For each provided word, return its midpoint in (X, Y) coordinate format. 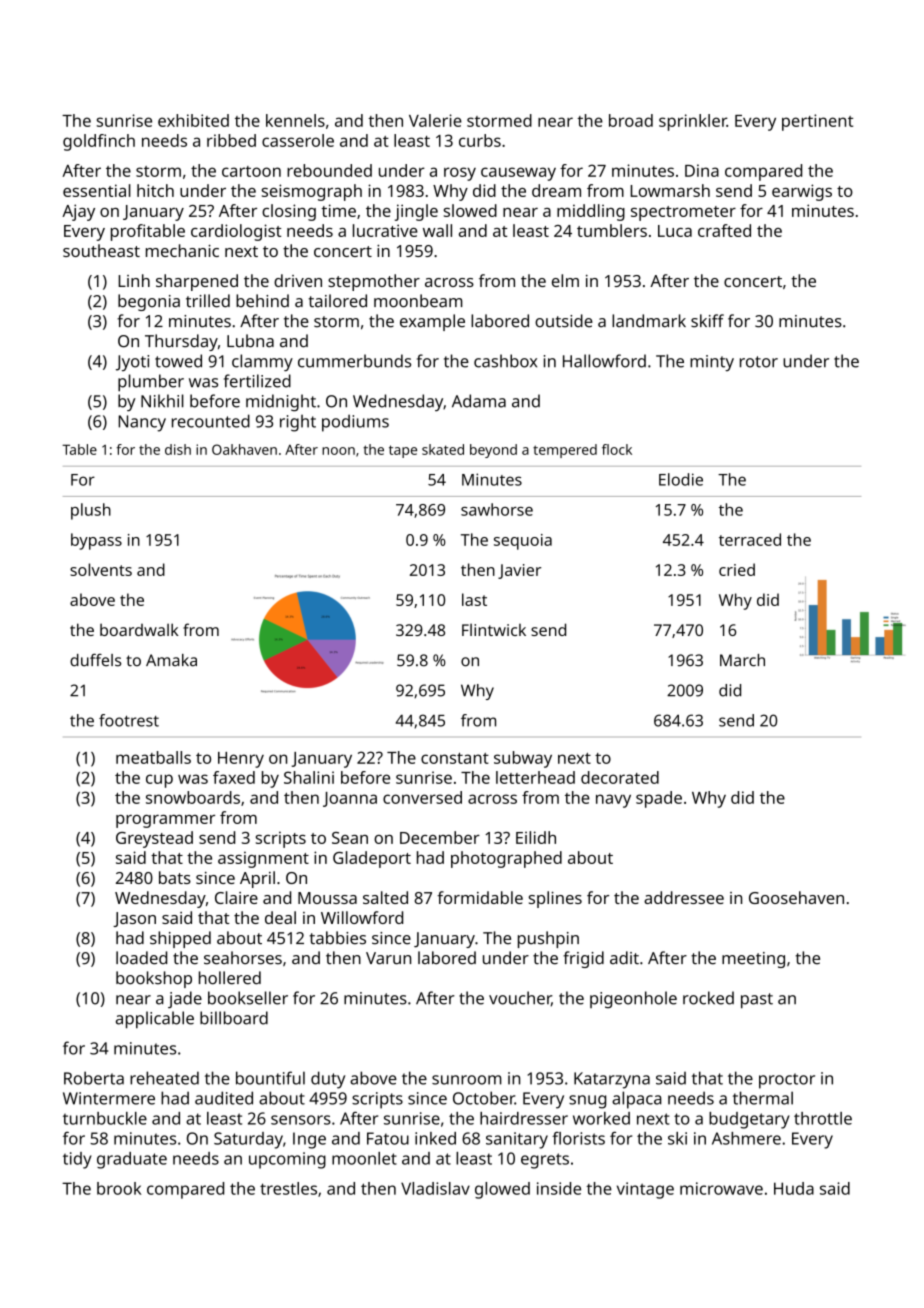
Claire (236, 897)
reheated (164, 1078)
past (757, 1001)
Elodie (681, 479)
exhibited (193, 120)
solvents (101, 569)
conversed (422, 797)
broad (631, 120)
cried (737, 569)
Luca (675, 231)
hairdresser (524, 1118)
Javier (519, 571)
